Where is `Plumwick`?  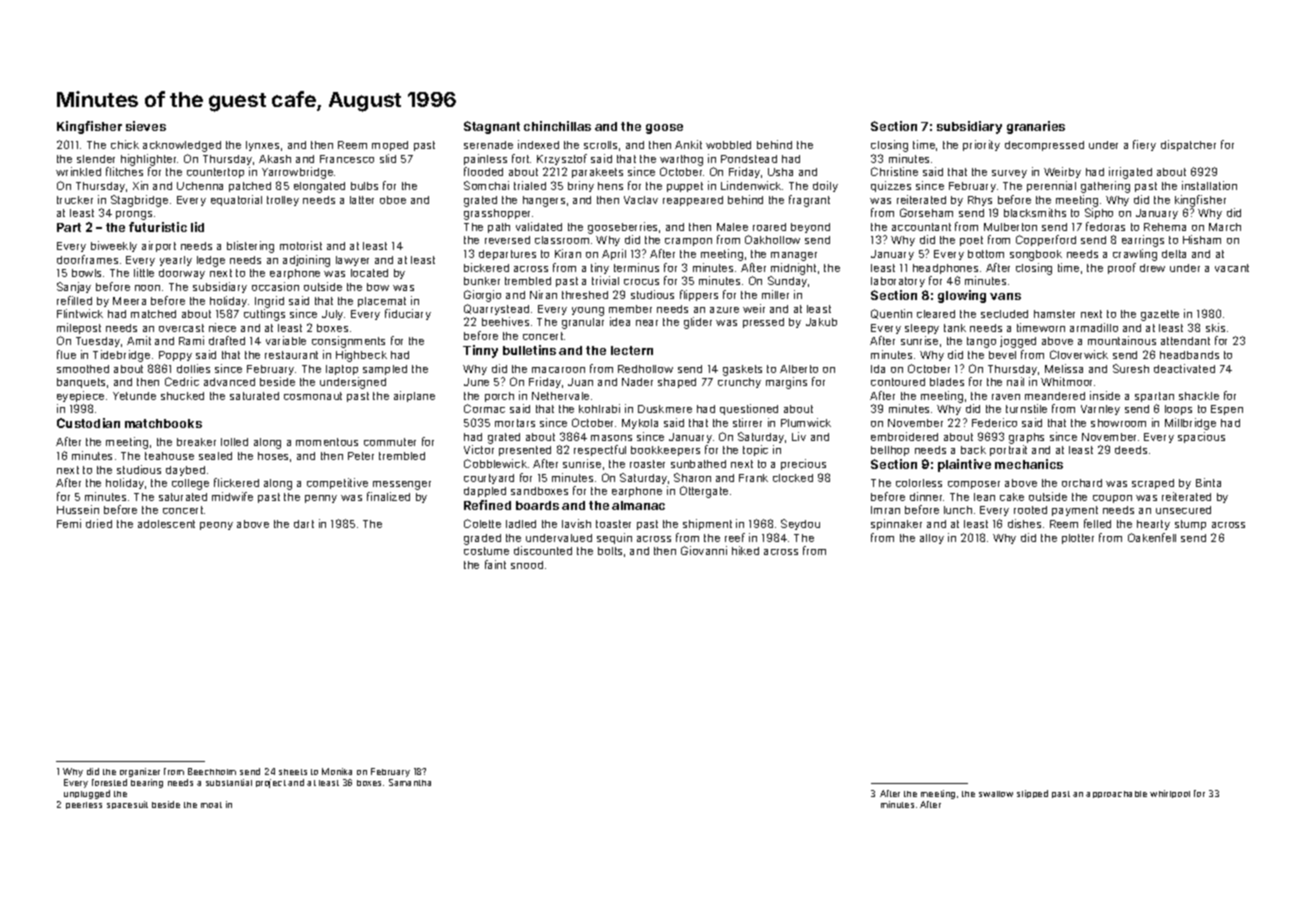 Plumwick is located at coordinates (806, 422).
